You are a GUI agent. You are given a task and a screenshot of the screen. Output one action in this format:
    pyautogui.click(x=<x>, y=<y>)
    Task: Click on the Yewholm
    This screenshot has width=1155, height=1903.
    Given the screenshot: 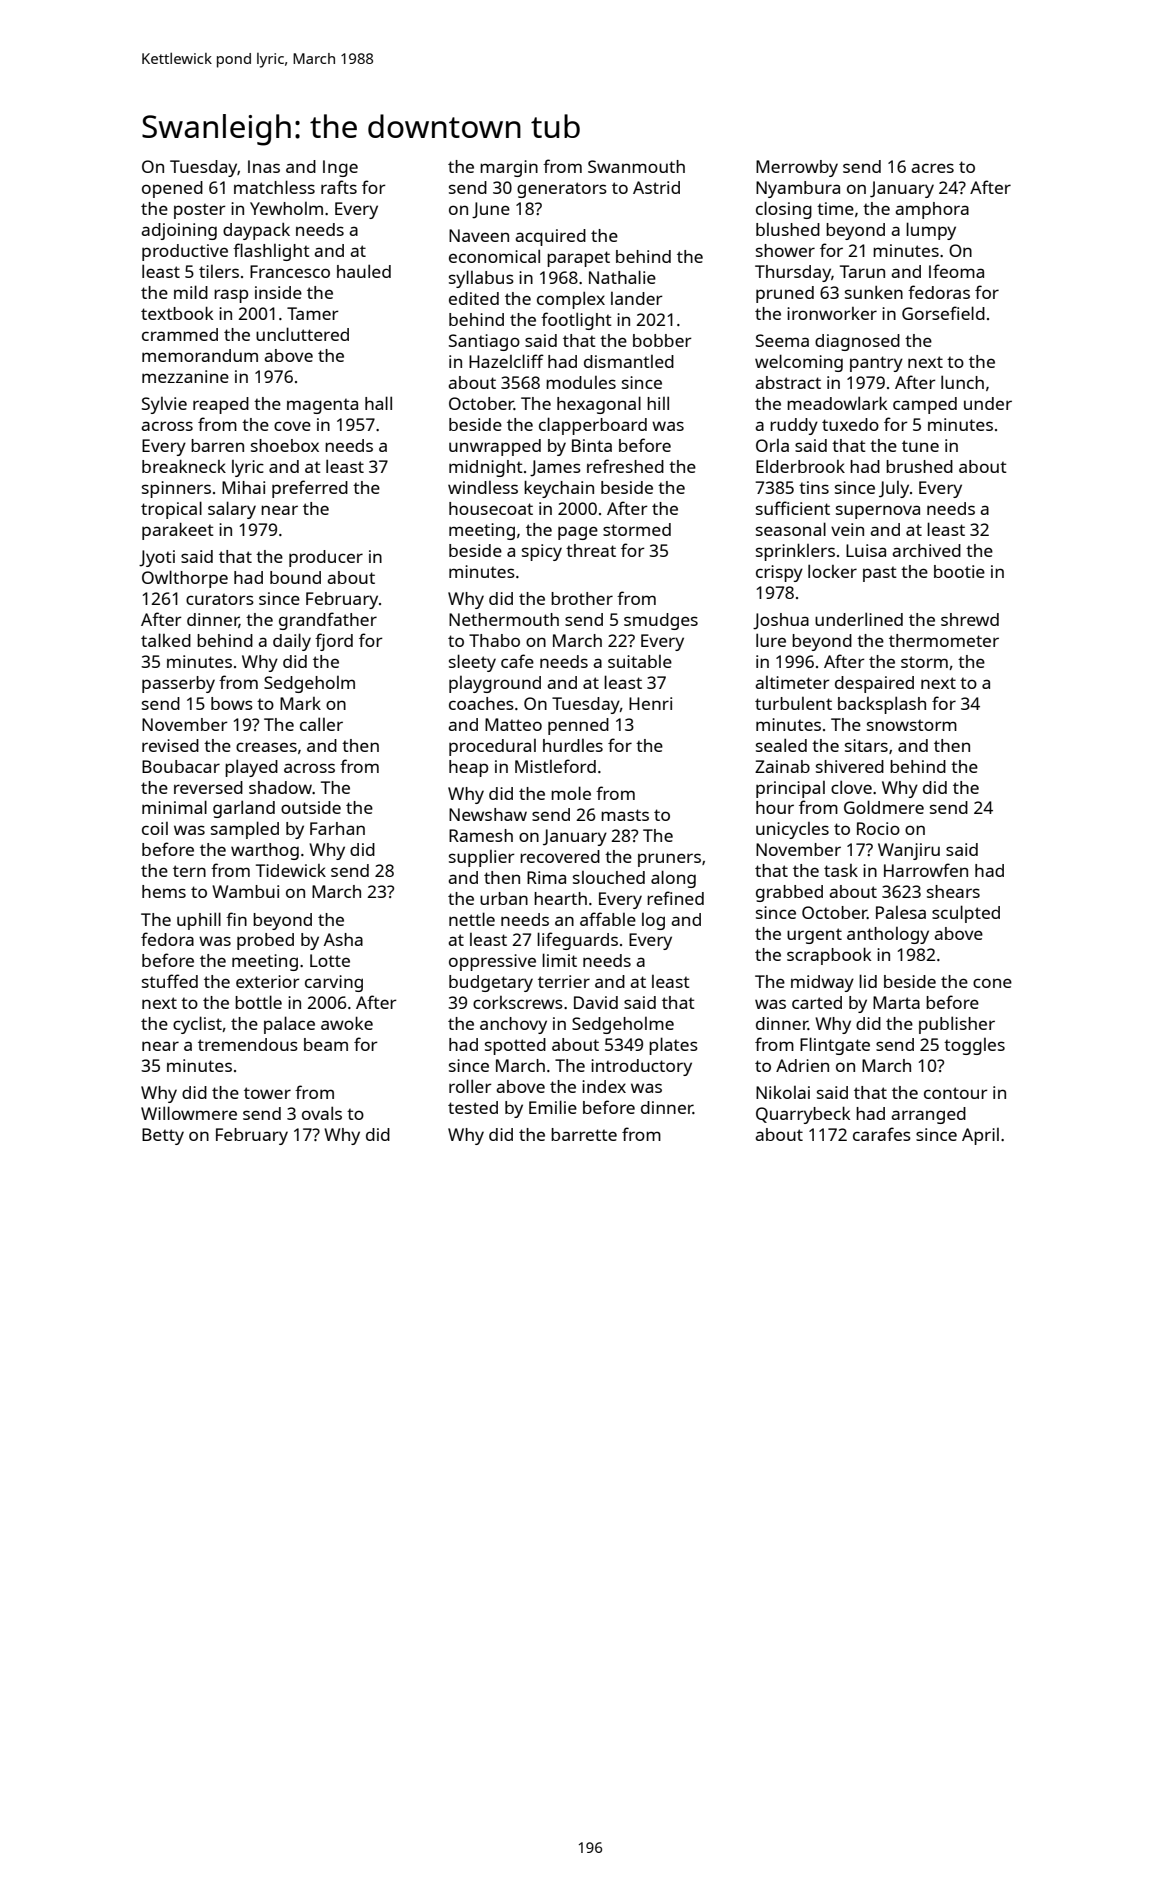 What is the action you would take?
    pyautogui.click(x=286, y=208)
